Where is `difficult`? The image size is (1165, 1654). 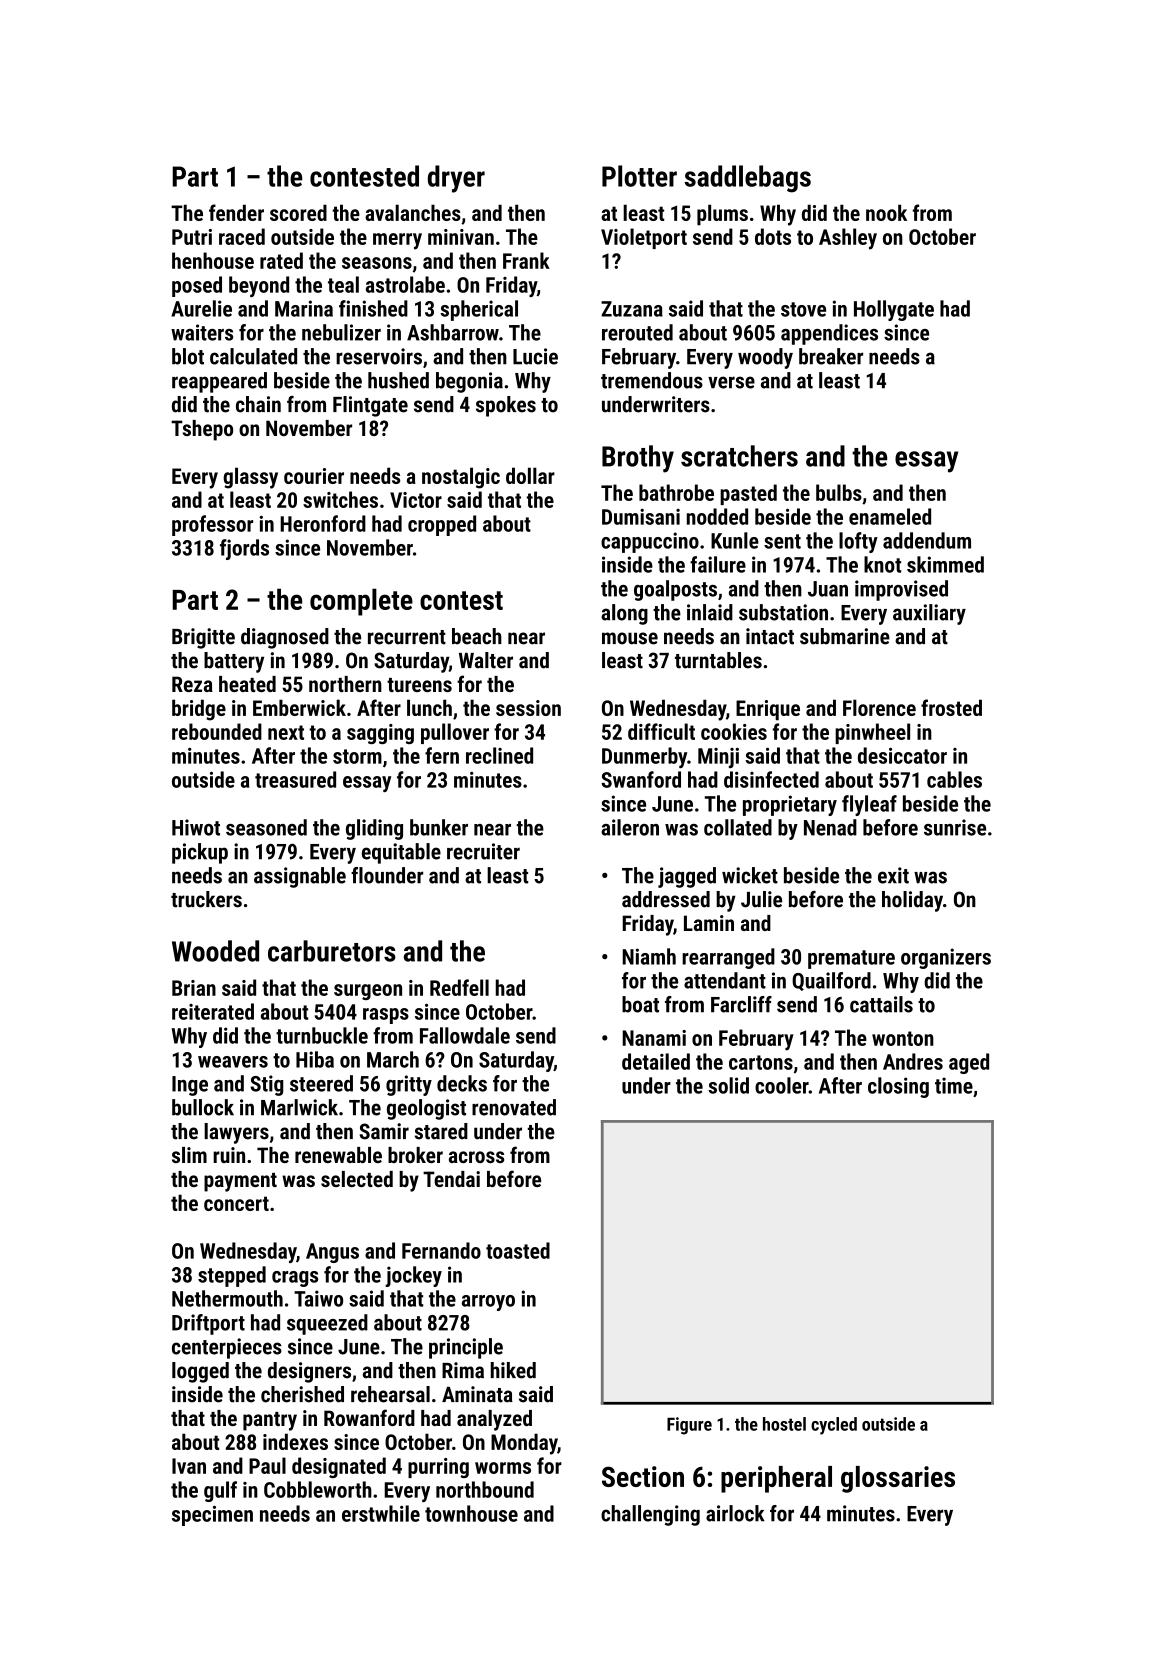
difficult is located at coordinates (661, 731).
